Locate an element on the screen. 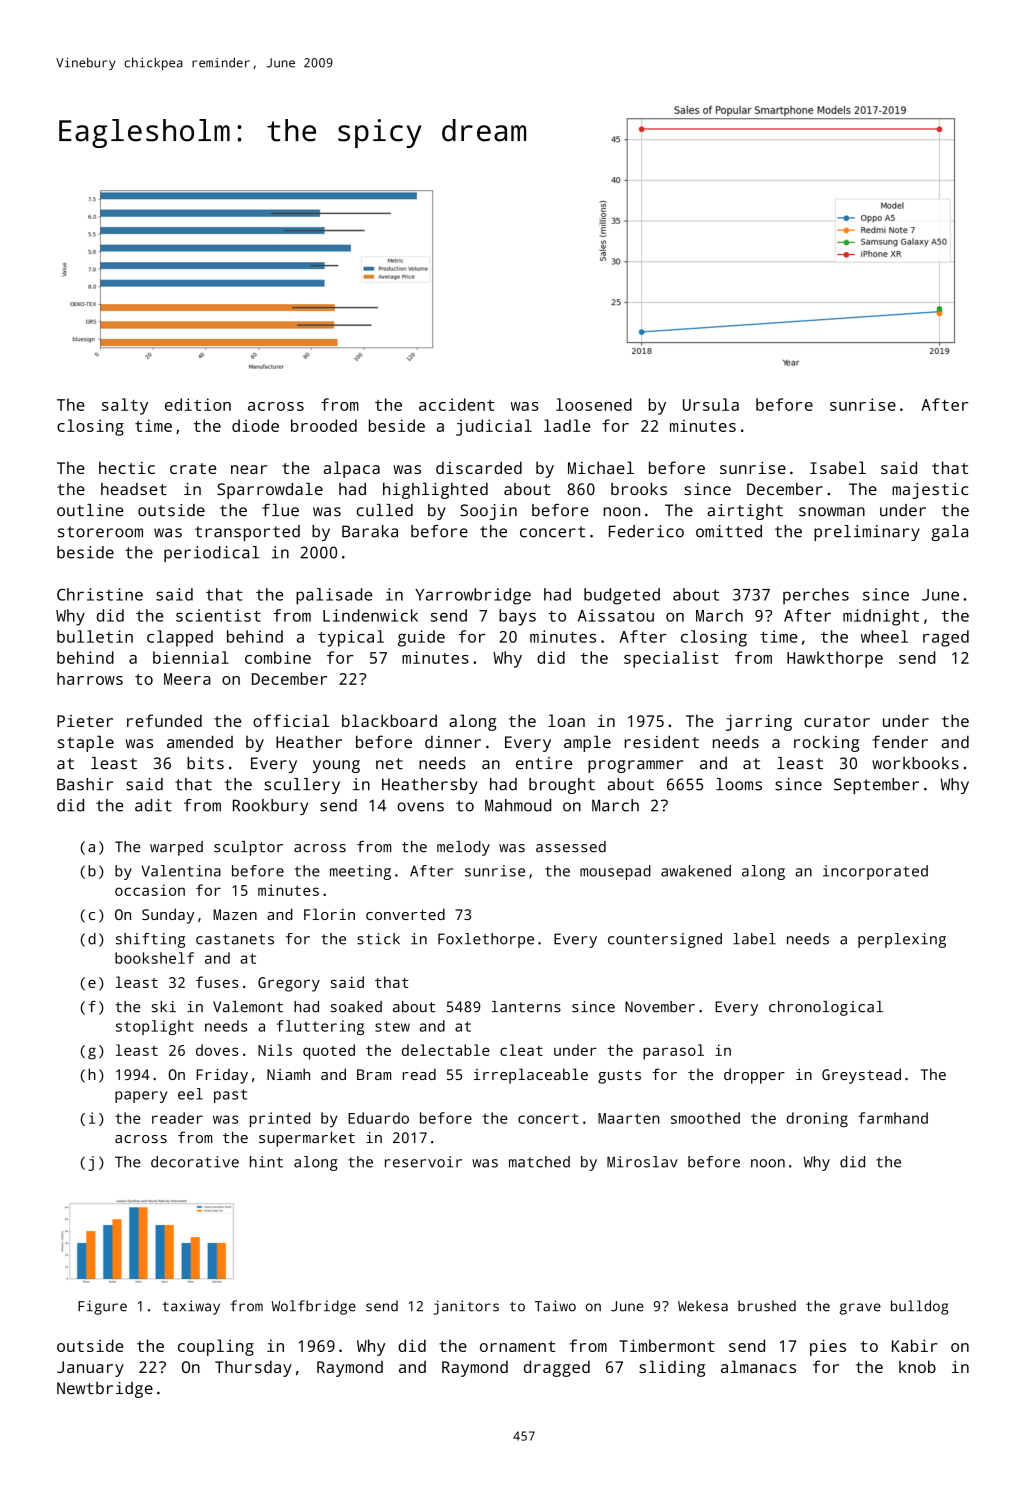 The width and height of the screenshot is (1026, 1486). salty is located at coordinates (125, 406).
